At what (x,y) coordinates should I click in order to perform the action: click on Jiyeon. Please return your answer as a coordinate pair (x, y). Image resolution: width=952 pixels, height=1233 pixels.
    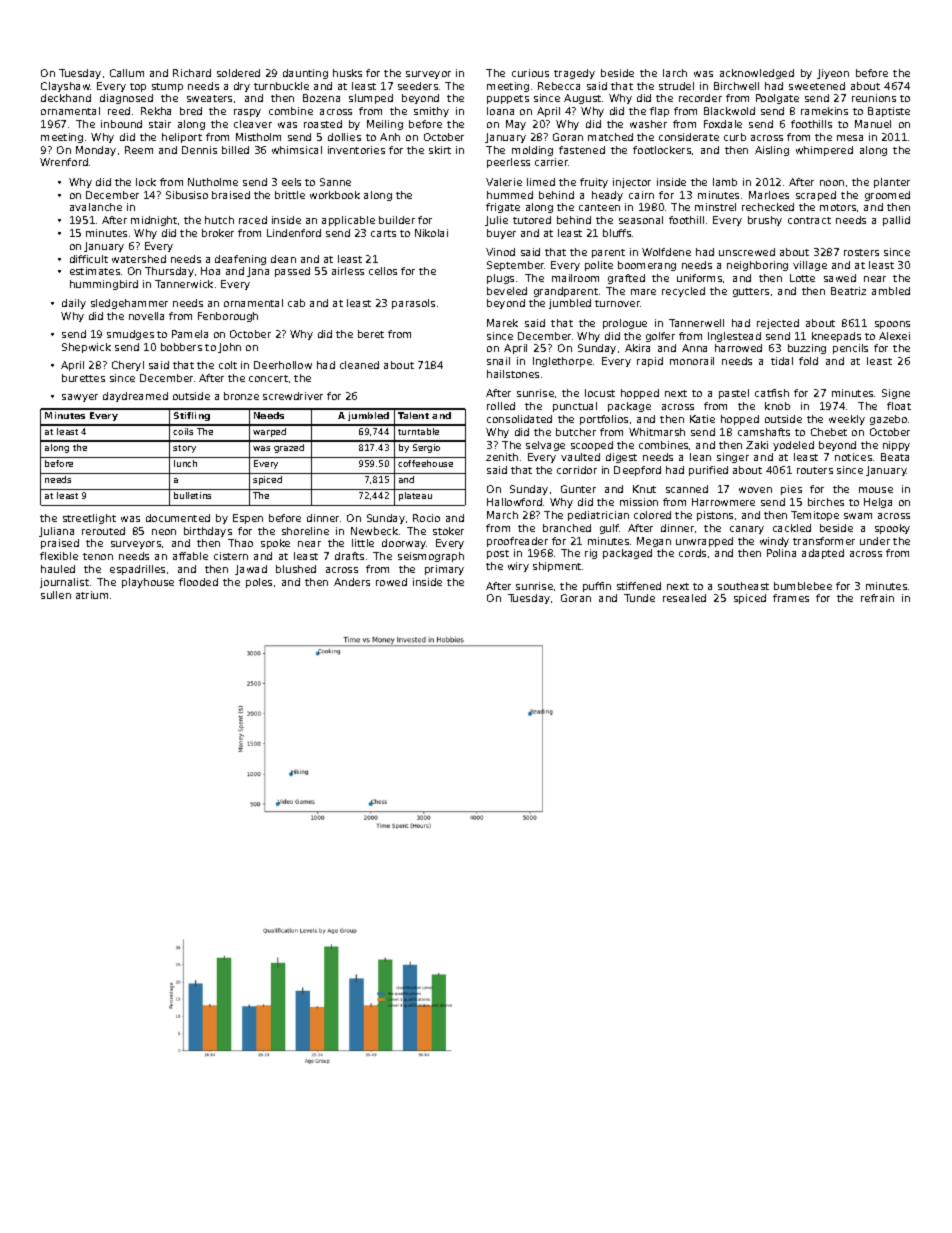
    Looking at the image, I should click on (833, 74).
